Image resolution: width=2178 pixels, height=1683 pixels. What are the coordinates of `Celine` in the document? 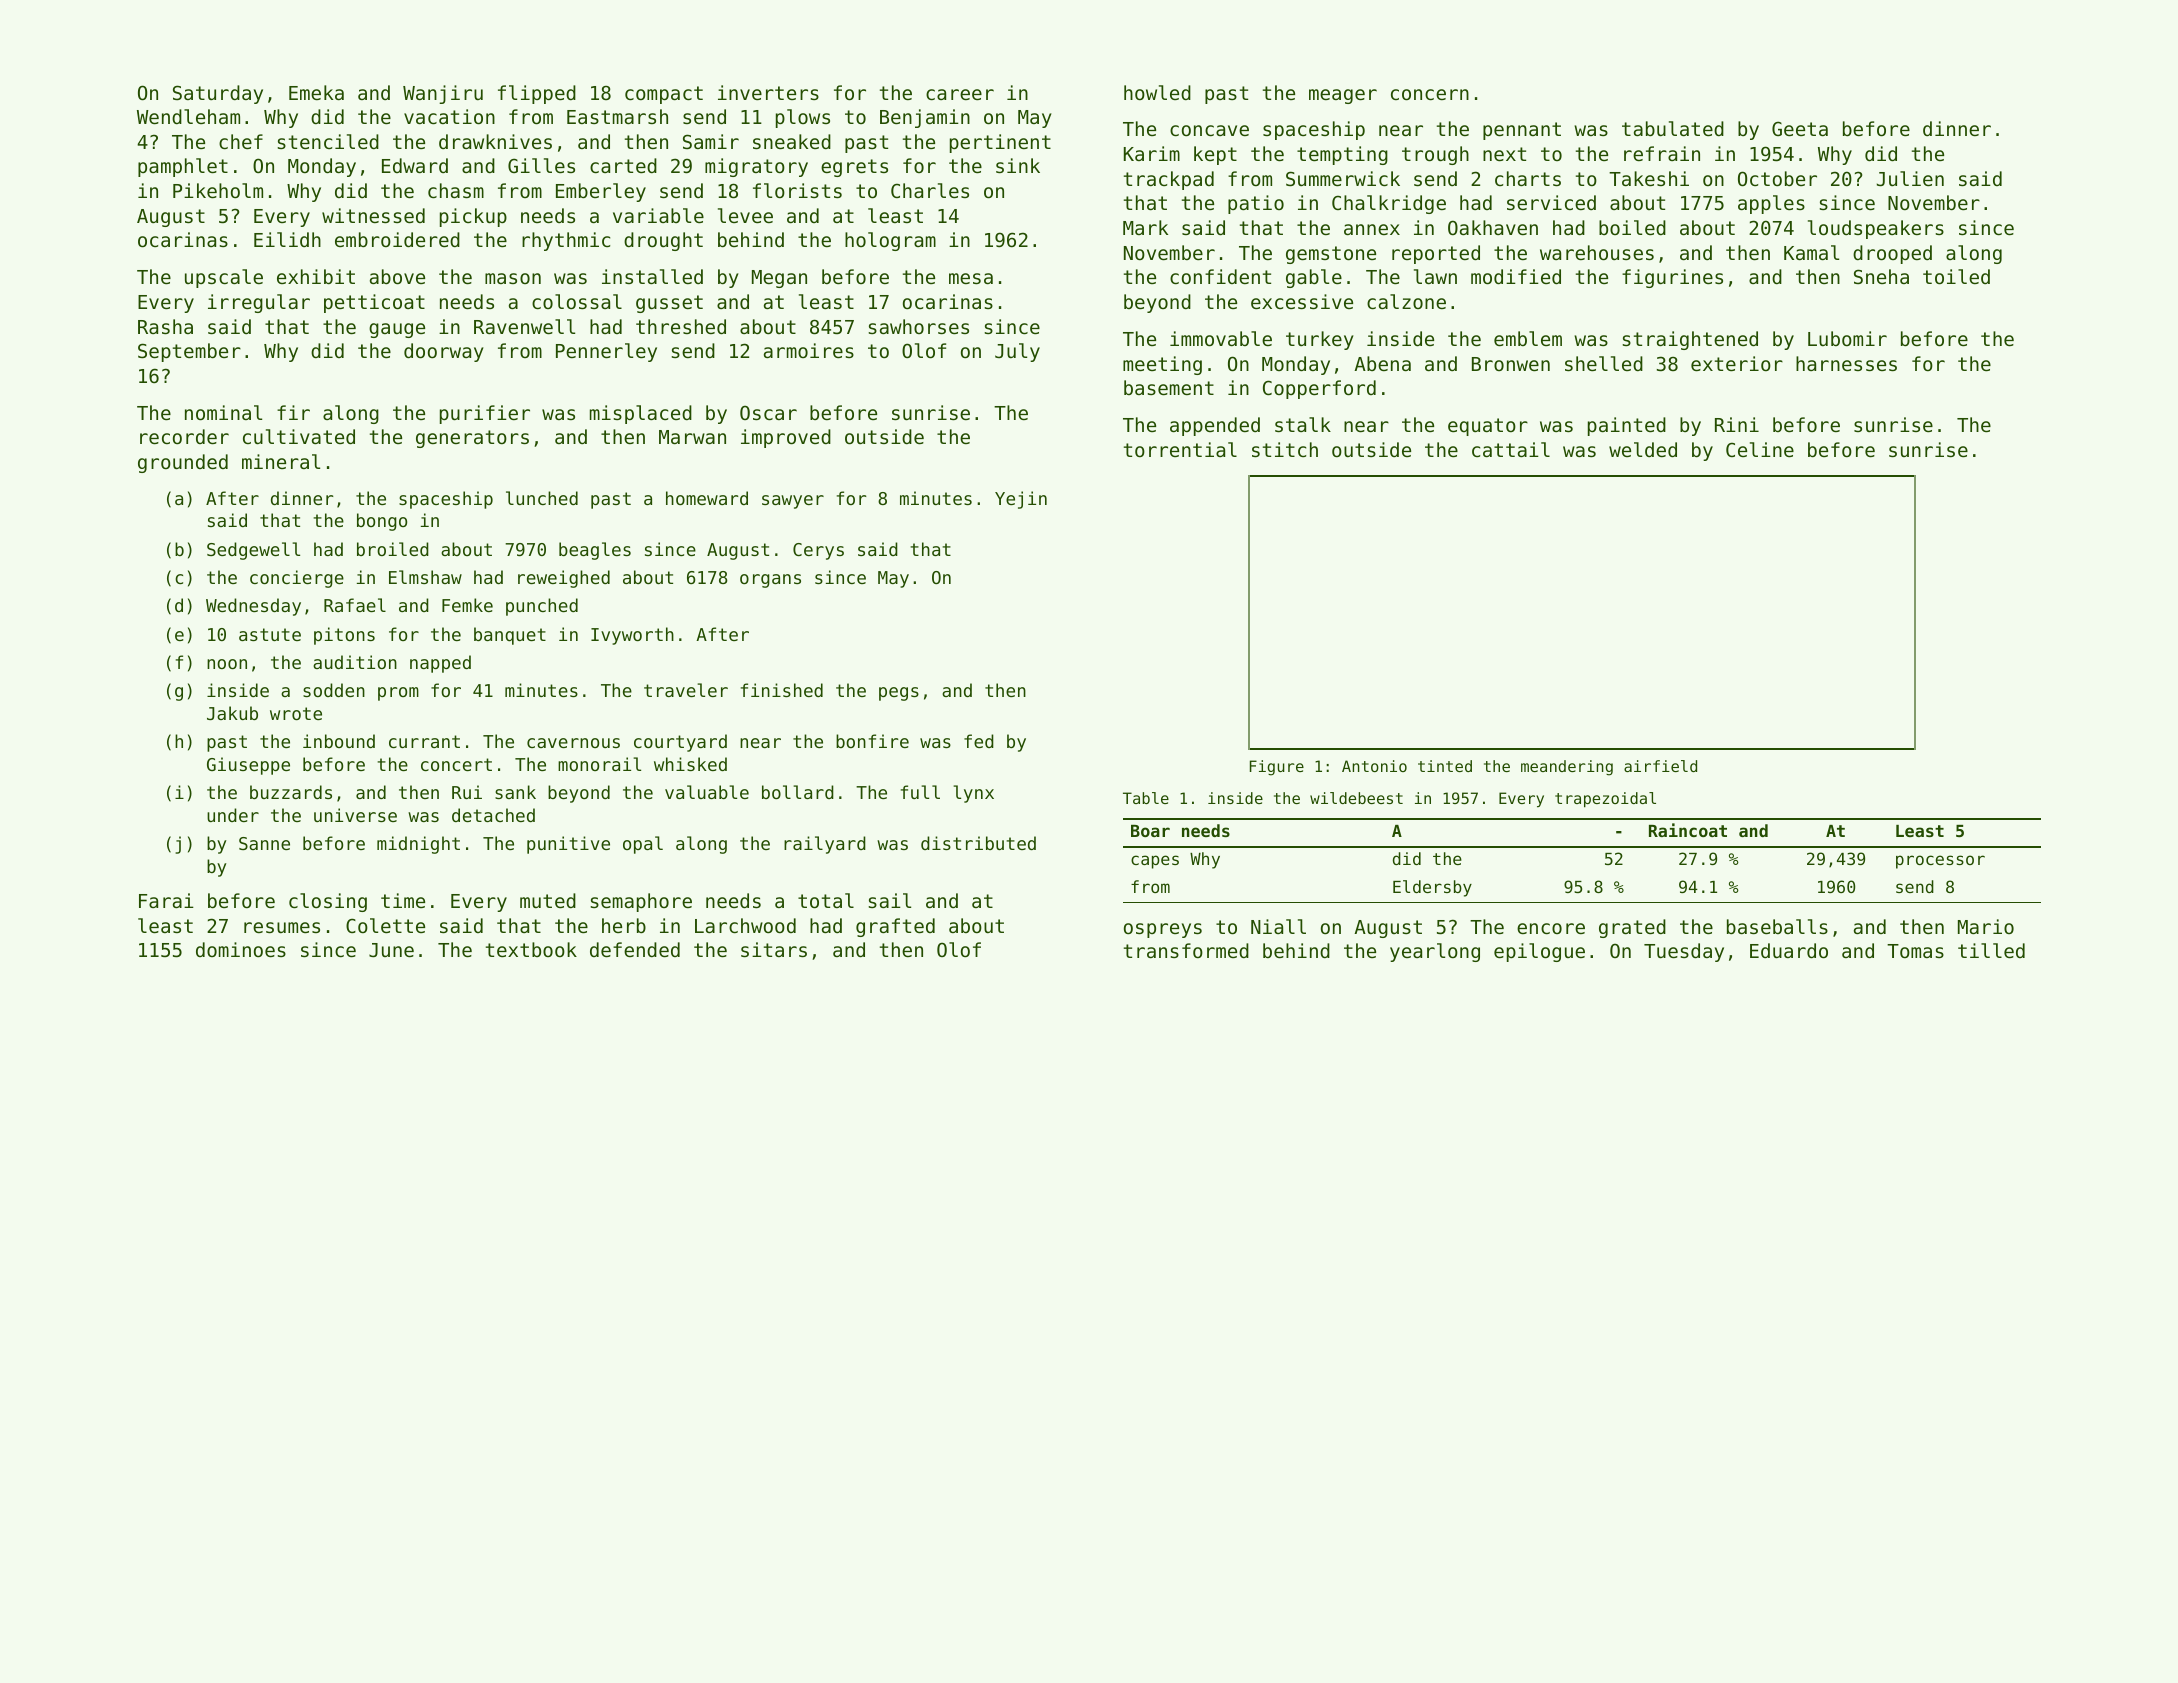 It's located at (1760, 449).
